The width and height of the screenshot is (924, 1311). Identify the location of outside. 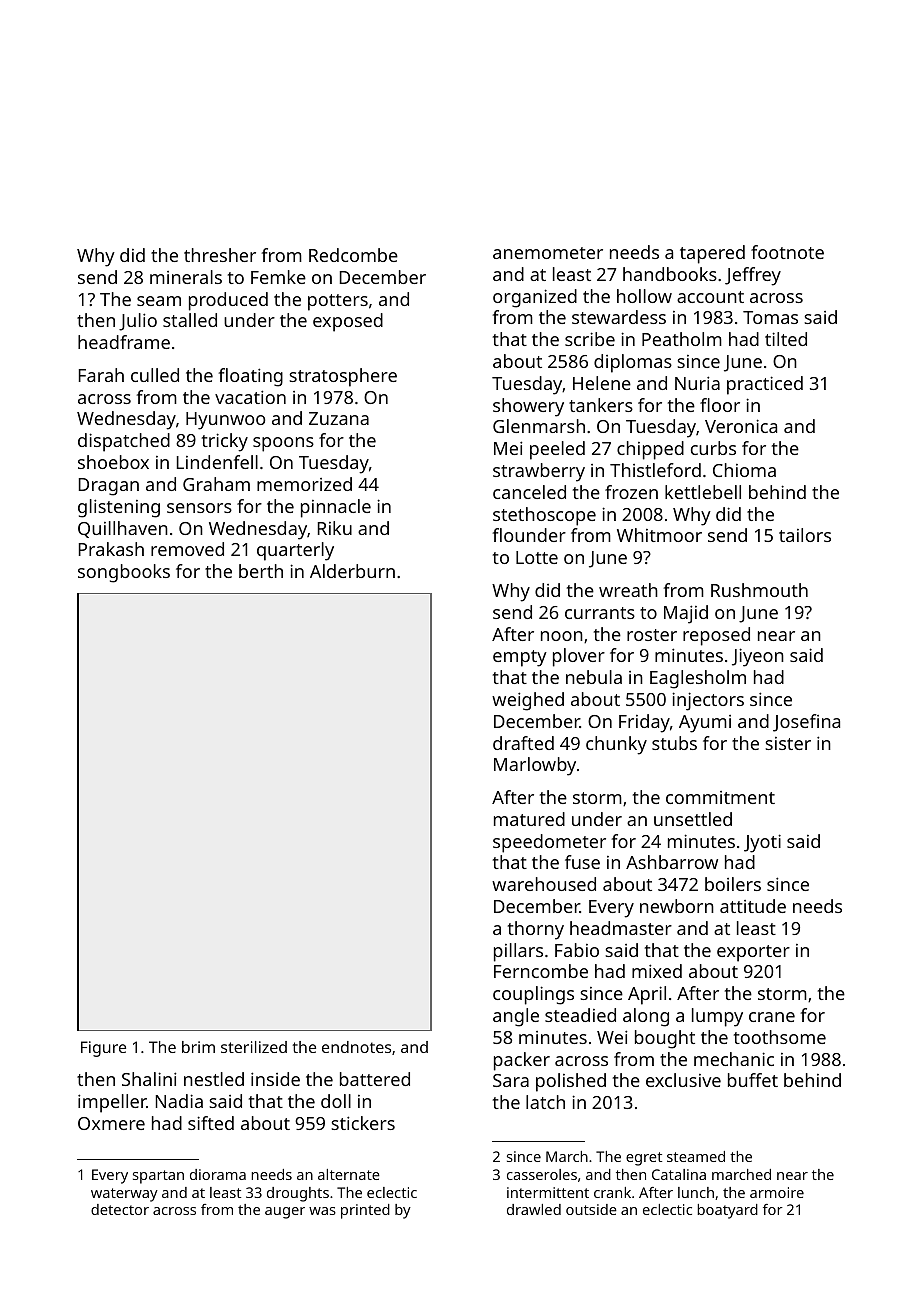
(591, 1209).
